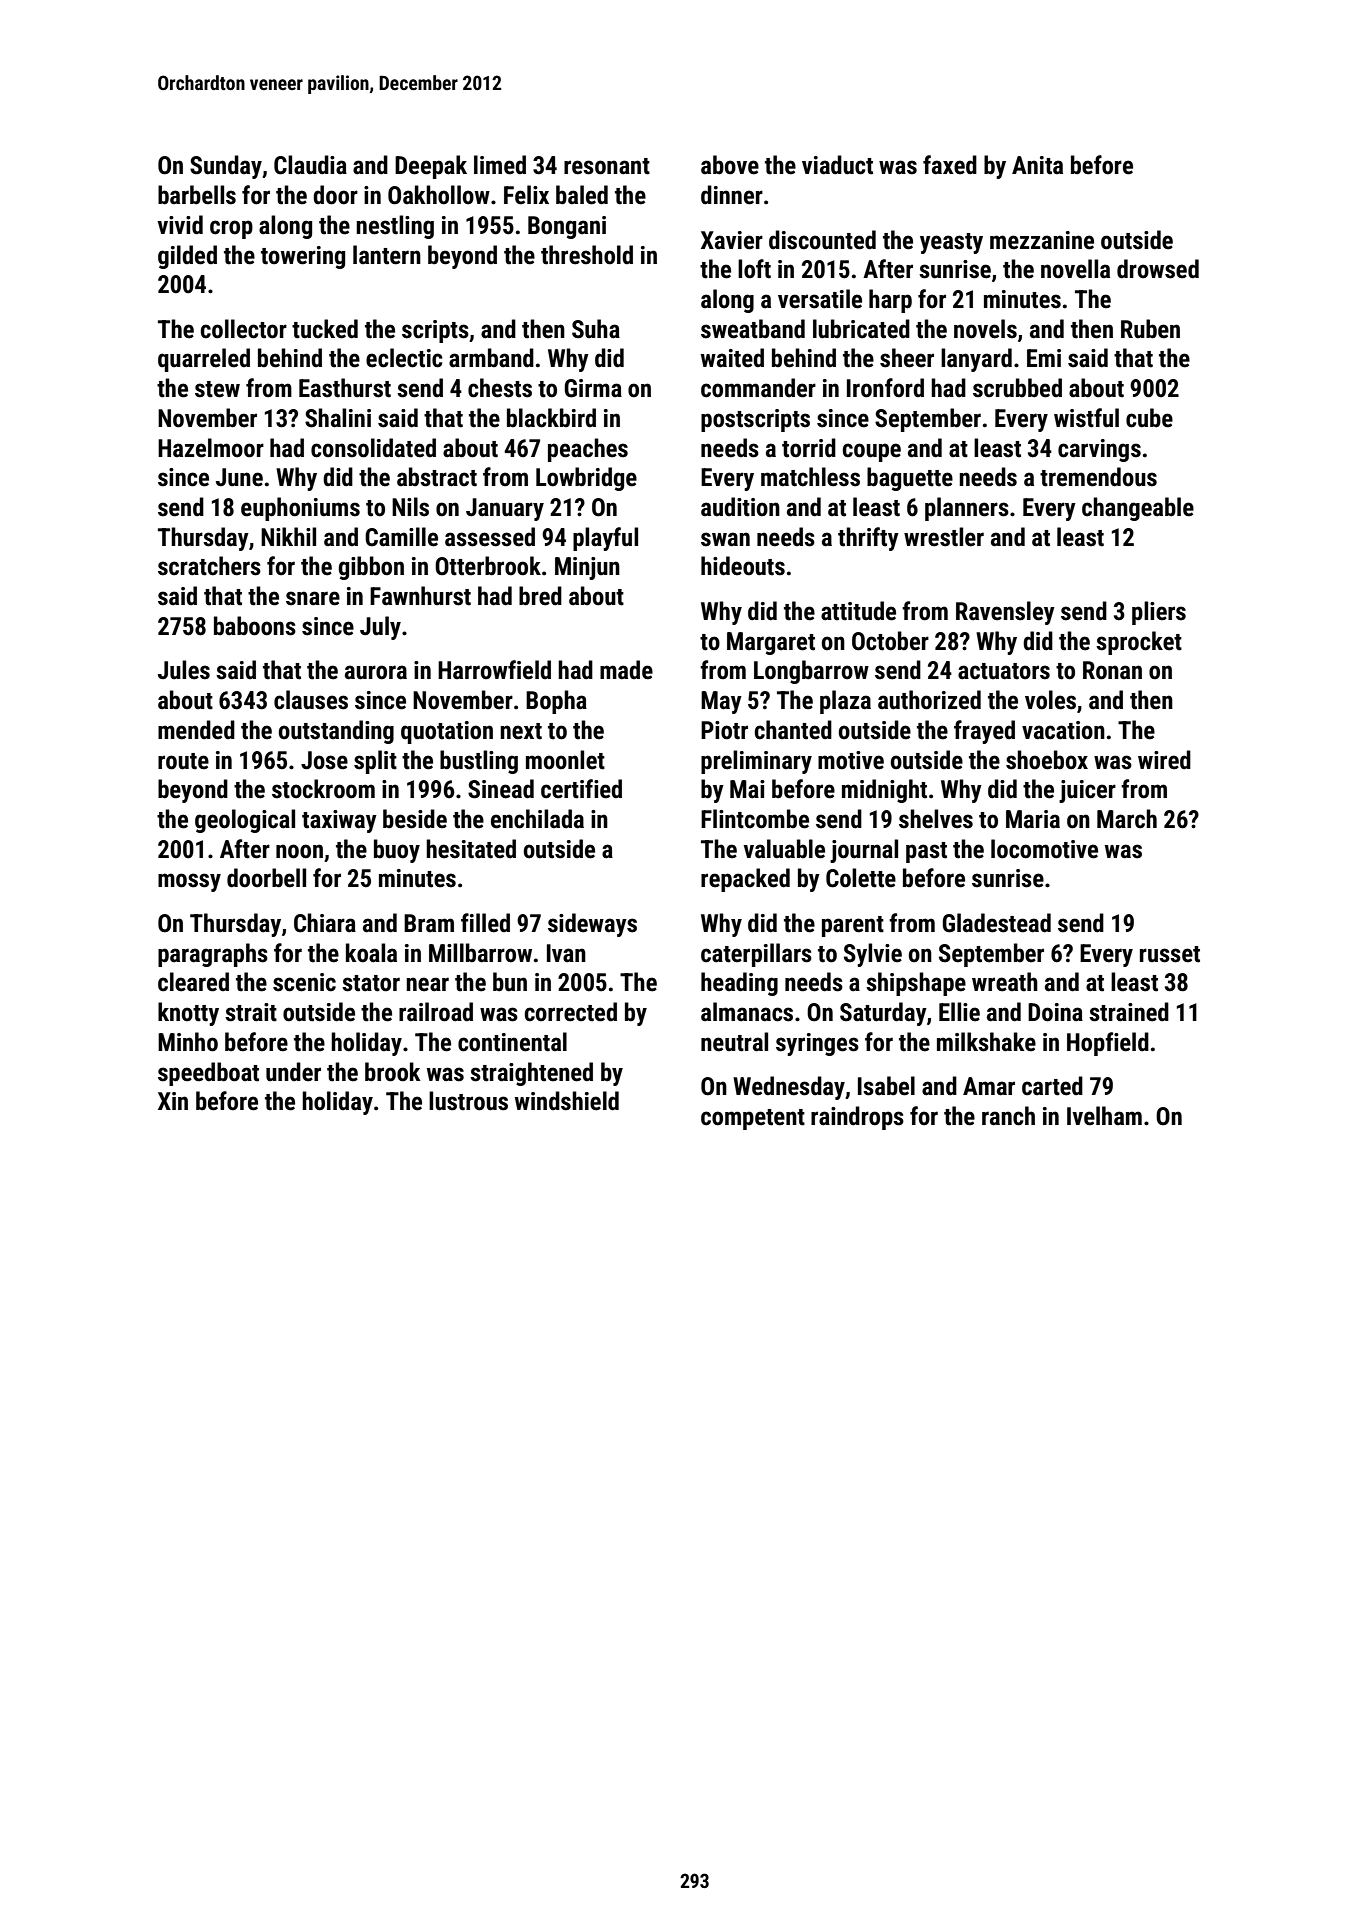  What do you see at coordinates (1170, 954) in the page?
I see `russet` at bounding box center [1170, 954].
